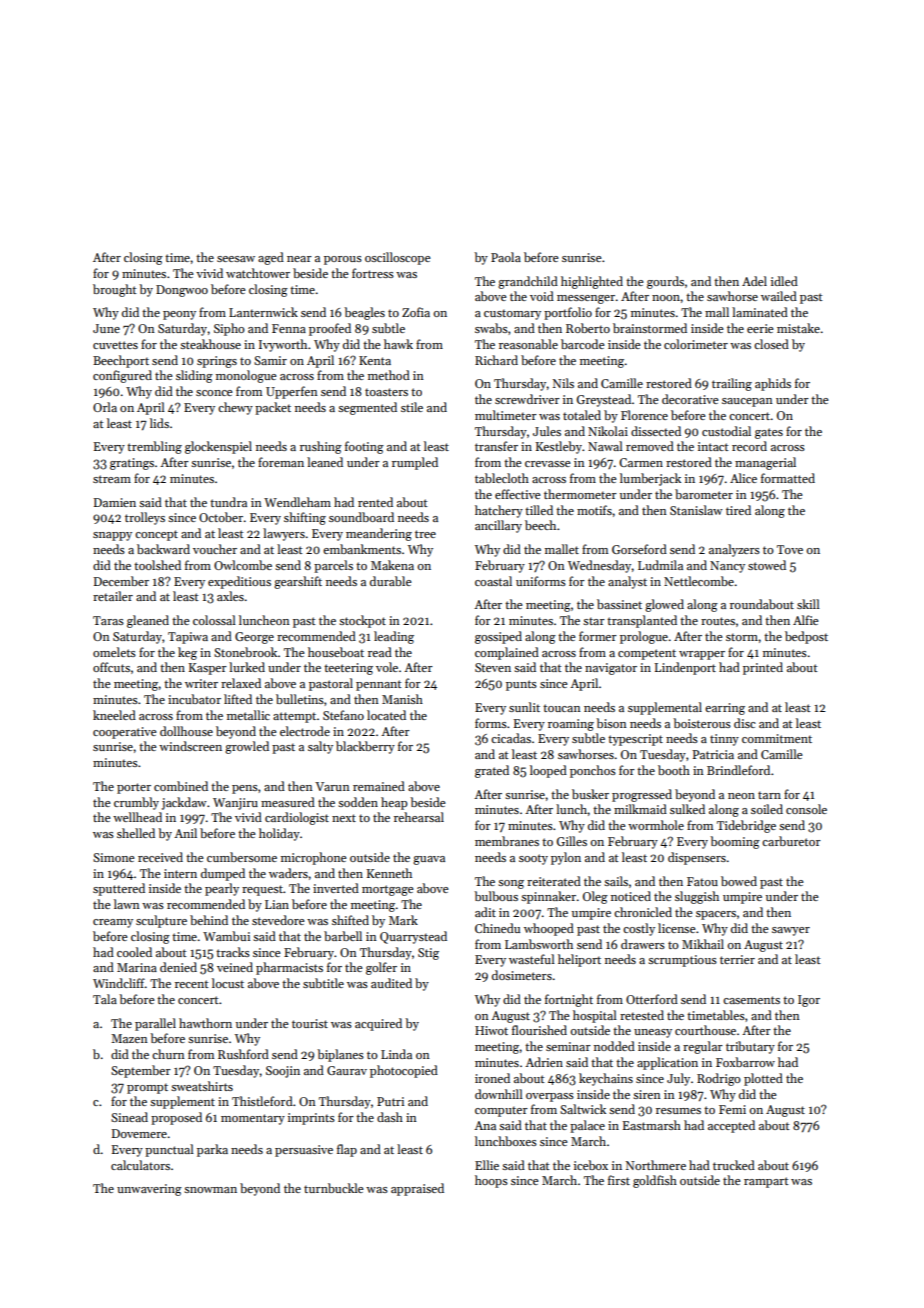 This document has height=1308, width=924. Describe the element at coordinates (388, 890) in the document. I see `mortgage` at that location.
